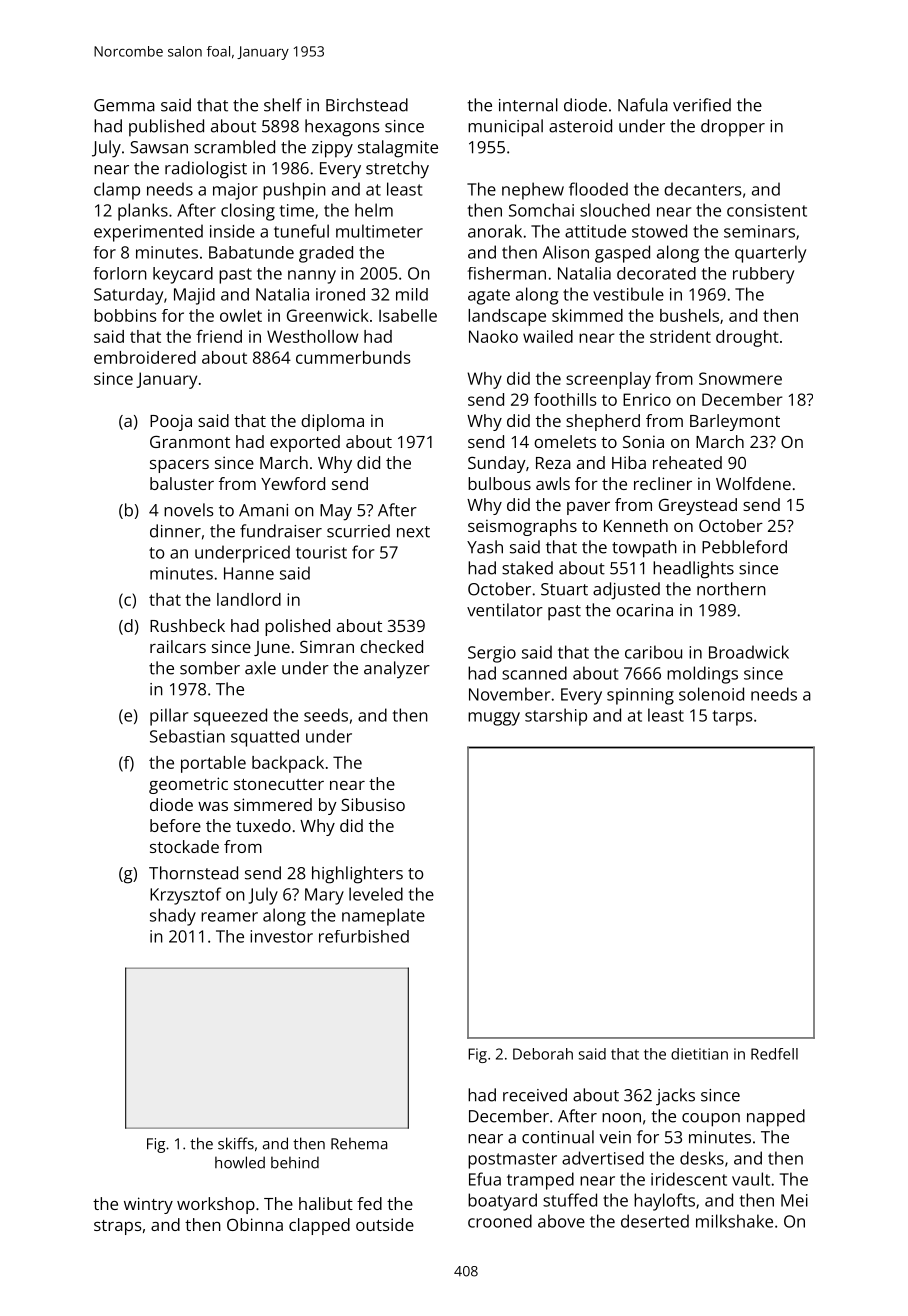 This screenshot has width=908, height=1316. I want to click on reamer, so click(229, 917).
